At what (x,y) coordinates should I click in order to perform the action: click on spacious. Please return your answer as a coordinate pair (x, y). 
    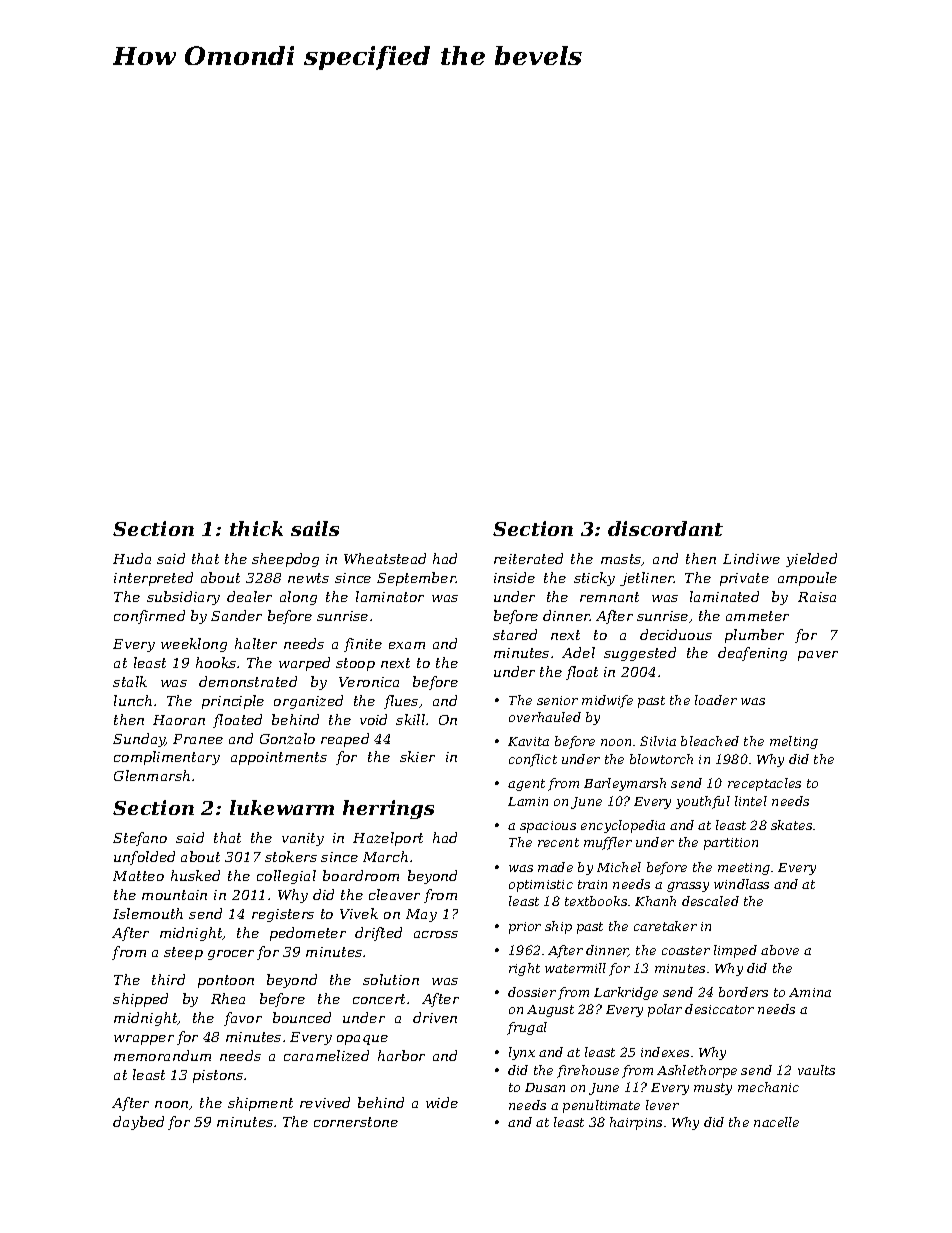
    Looking at the image, I should click on (548, 827).
